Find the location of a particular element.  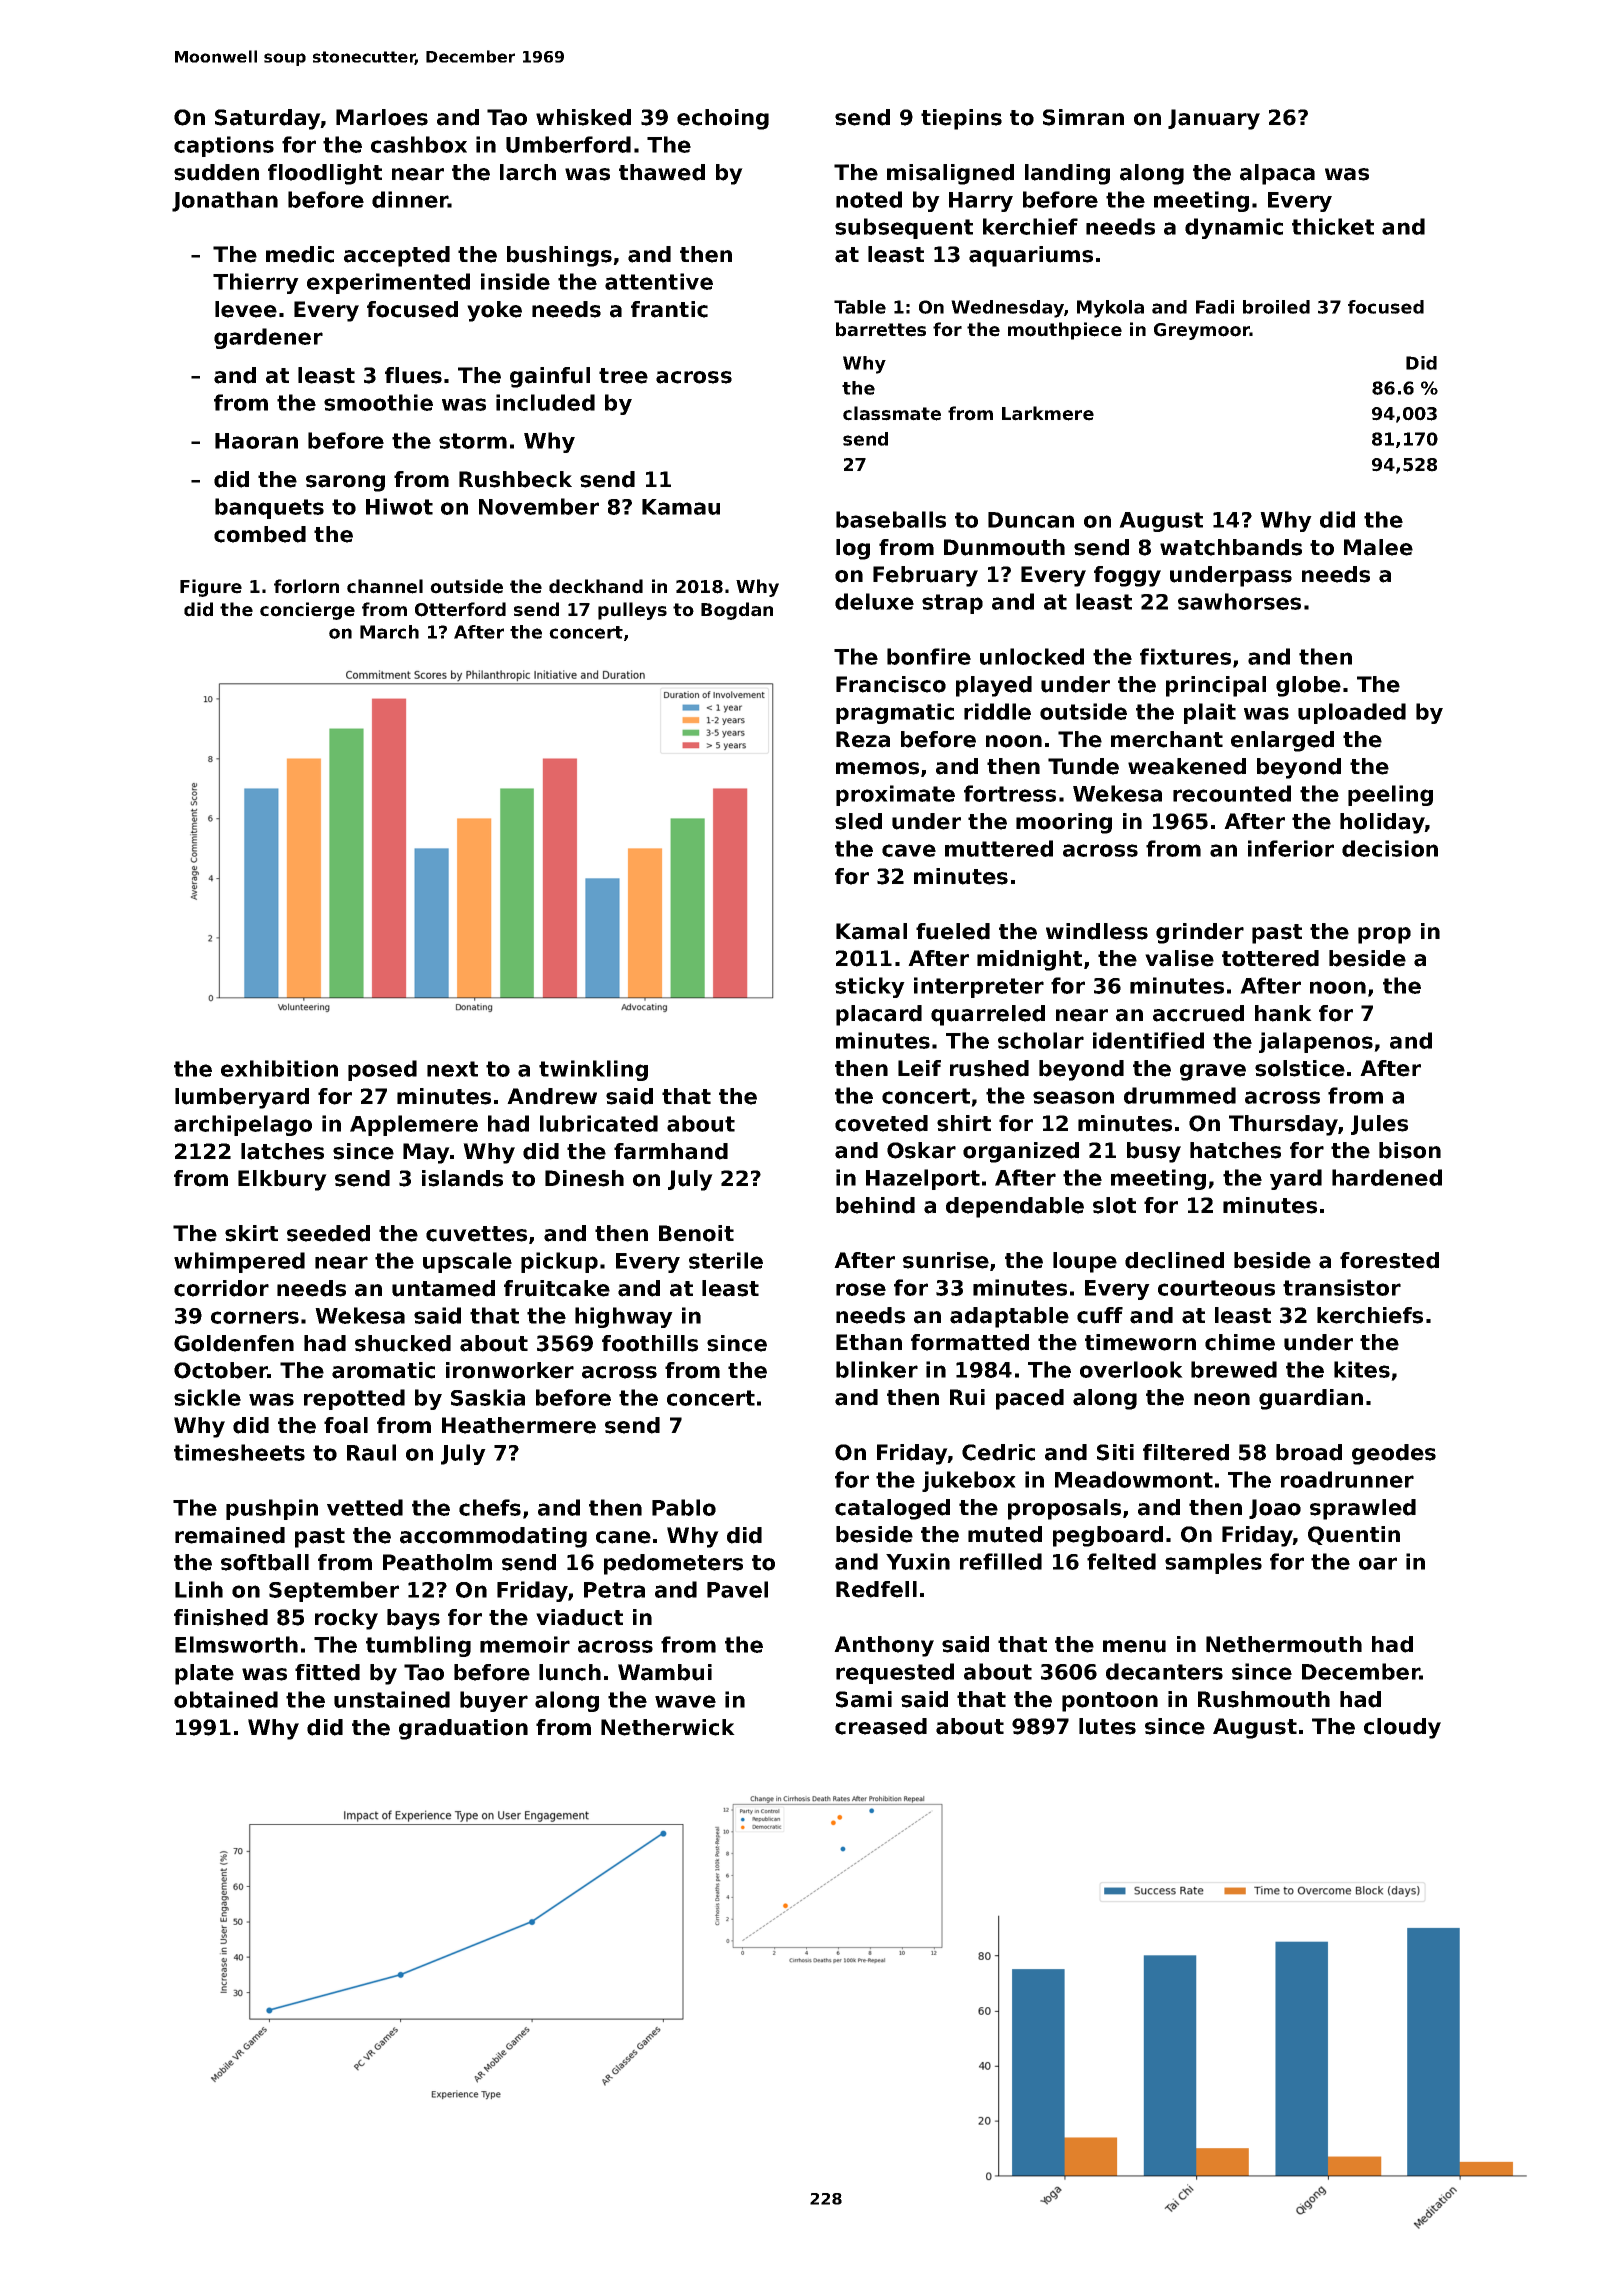

echoing is located at coordinates (723, 119).
